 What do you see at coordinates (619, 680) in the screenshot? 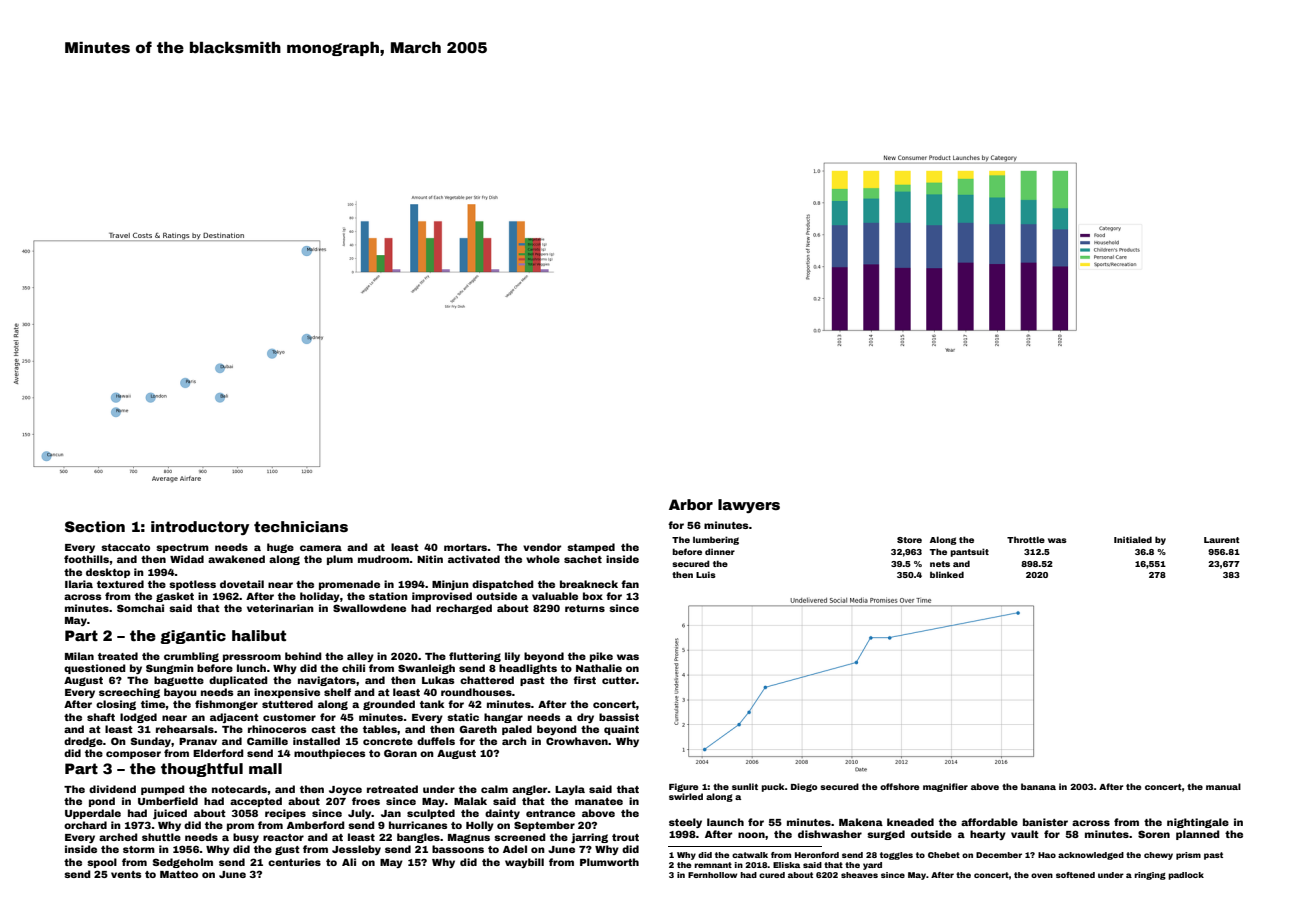
I see `cutter` at bounding box center [619, 680].
